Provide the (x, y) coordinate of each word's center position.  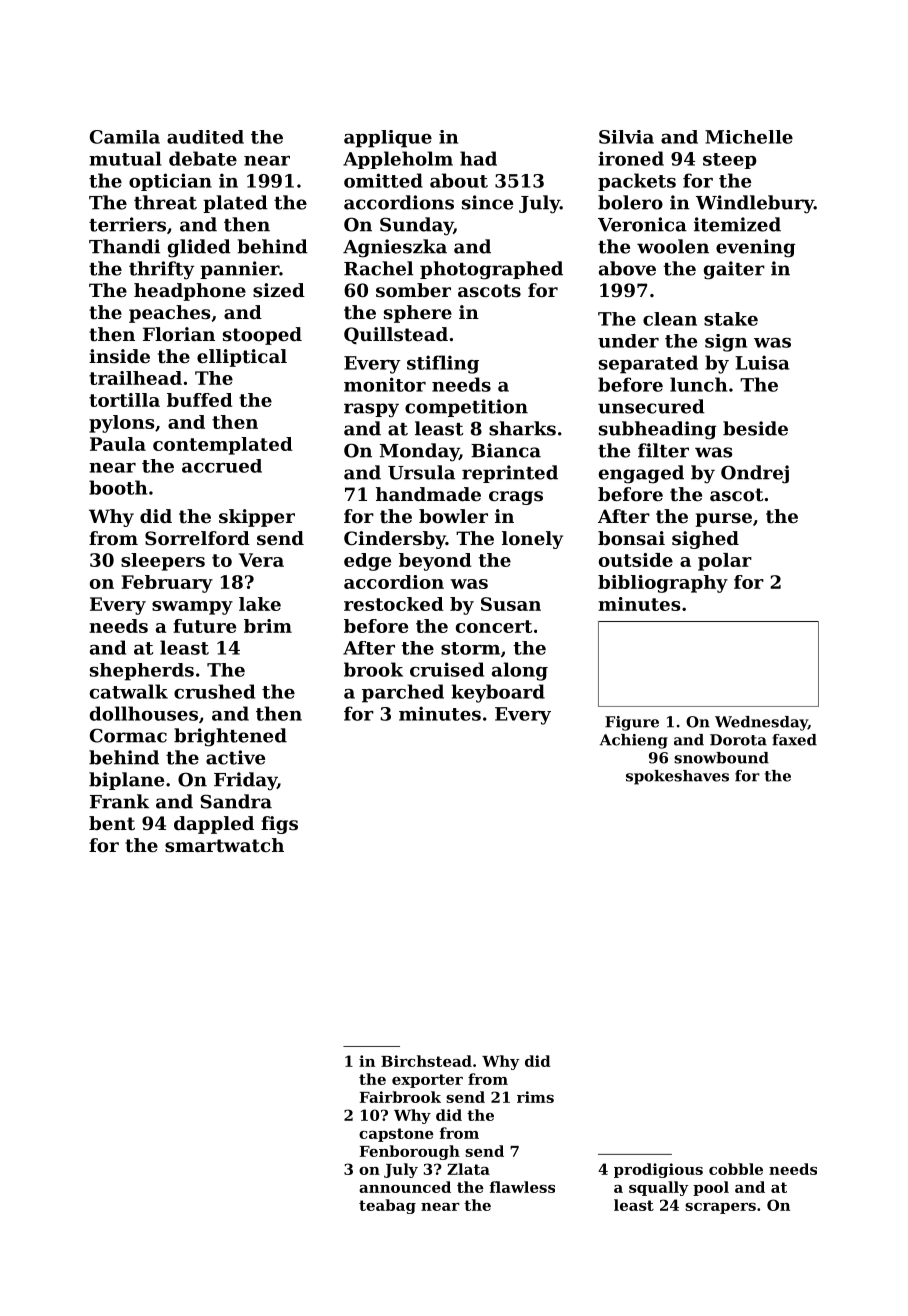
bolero (630, 202)
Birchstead (426, 1061)
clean (670, 319)
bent (112, 823)
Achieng (634, 741)
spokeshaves (677, 777)
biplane (126, 781)
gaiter (734, 270)
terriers (127, 224)
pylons (121, 424)
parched (403, 693)
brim (268, 626)
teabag (387, 1206)
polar (725, 562)
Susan (511, 604)
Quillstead (396, 335)
